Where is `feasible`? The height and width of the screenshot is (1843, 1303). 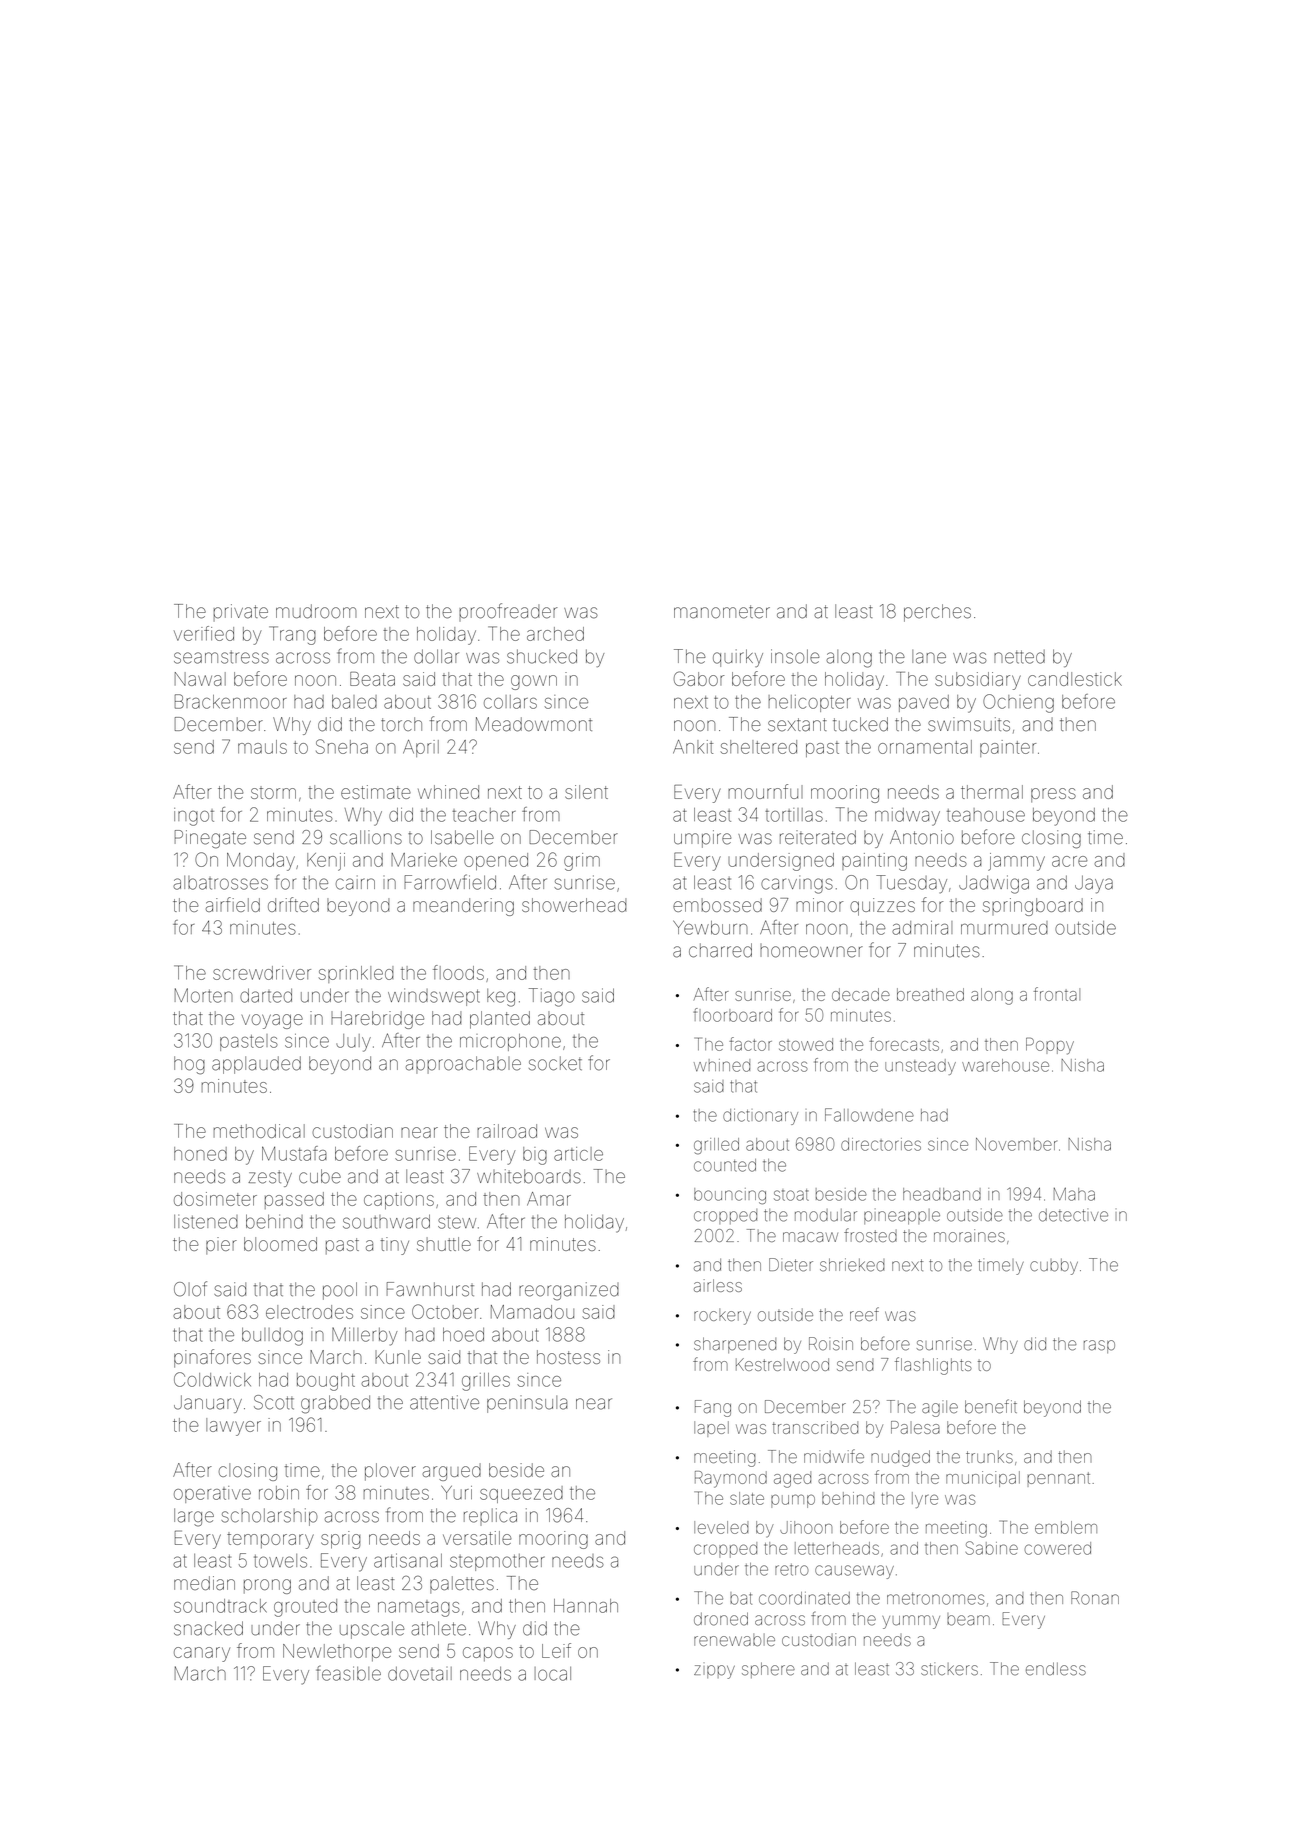 feasible is located at coordinates (348, 1673).
